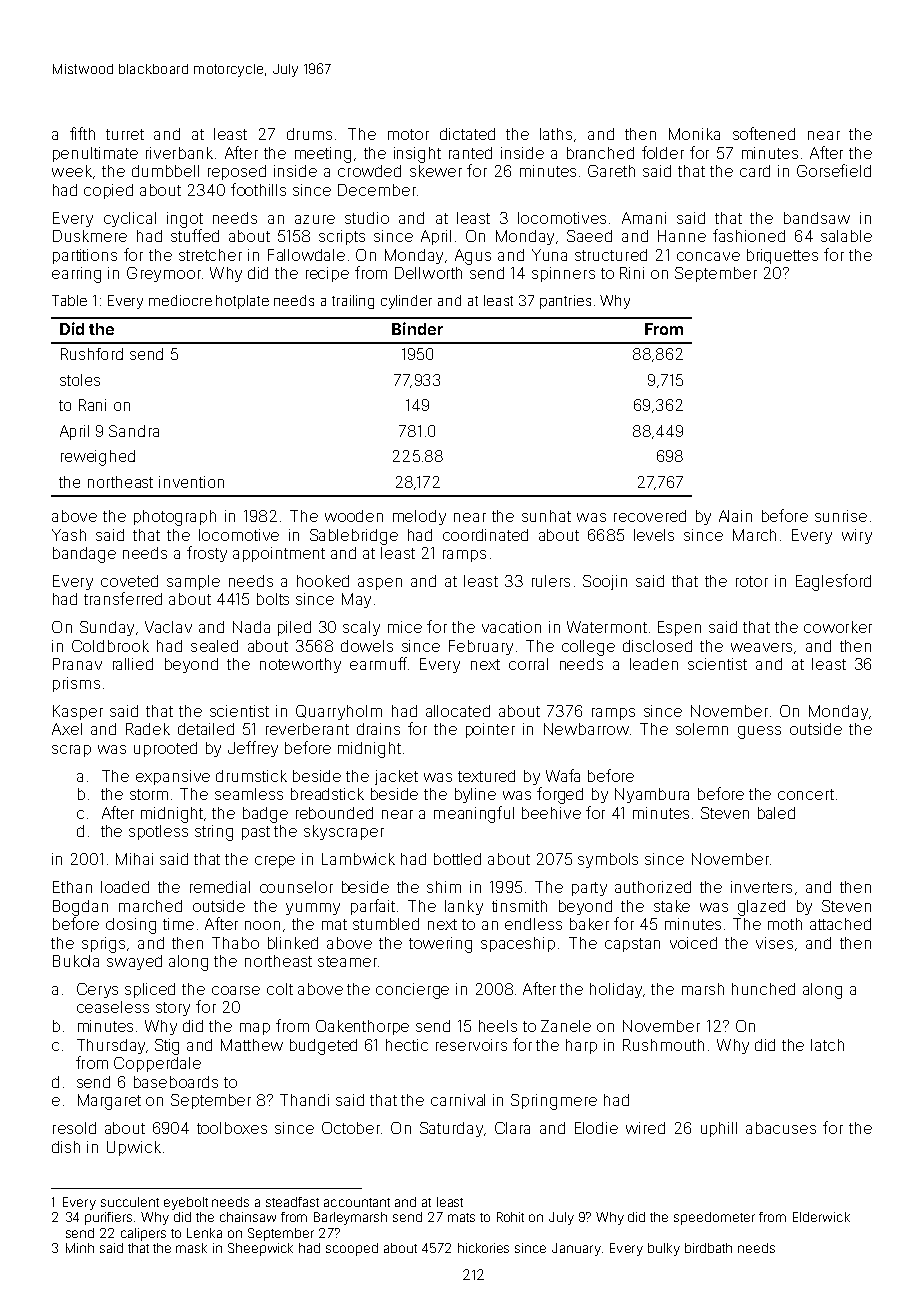 The height and width of the document is (1308, 924). What do you see at coordinates (702, 729) in the document?
I see `solemn` at bounding box center [702, 729].
